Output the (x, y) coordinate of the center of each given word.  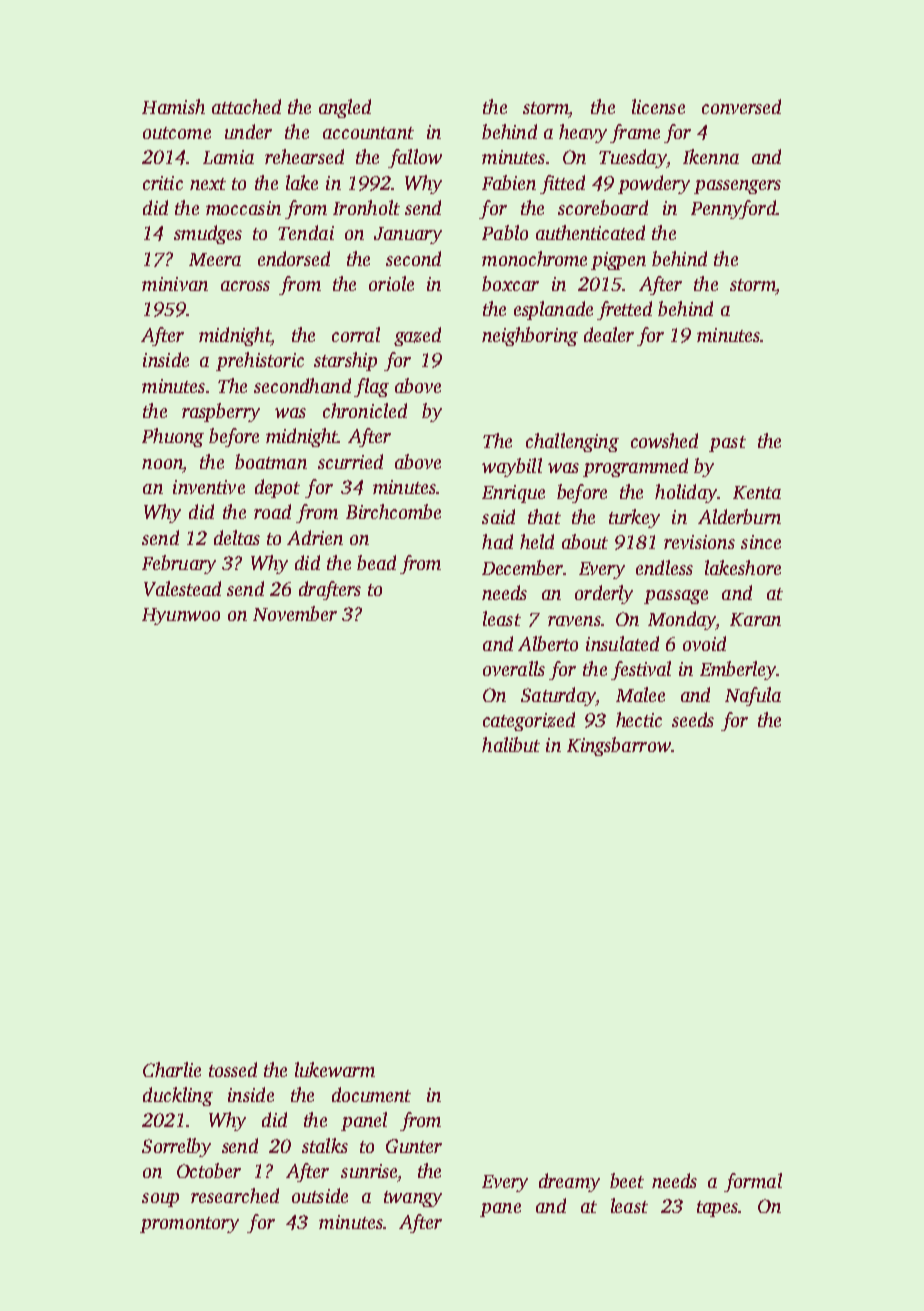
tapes (717, 1209)
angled (345, 108)
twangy (413, 1199)
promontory (189, 1225)
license (658, 106)
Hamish (173, 106)
